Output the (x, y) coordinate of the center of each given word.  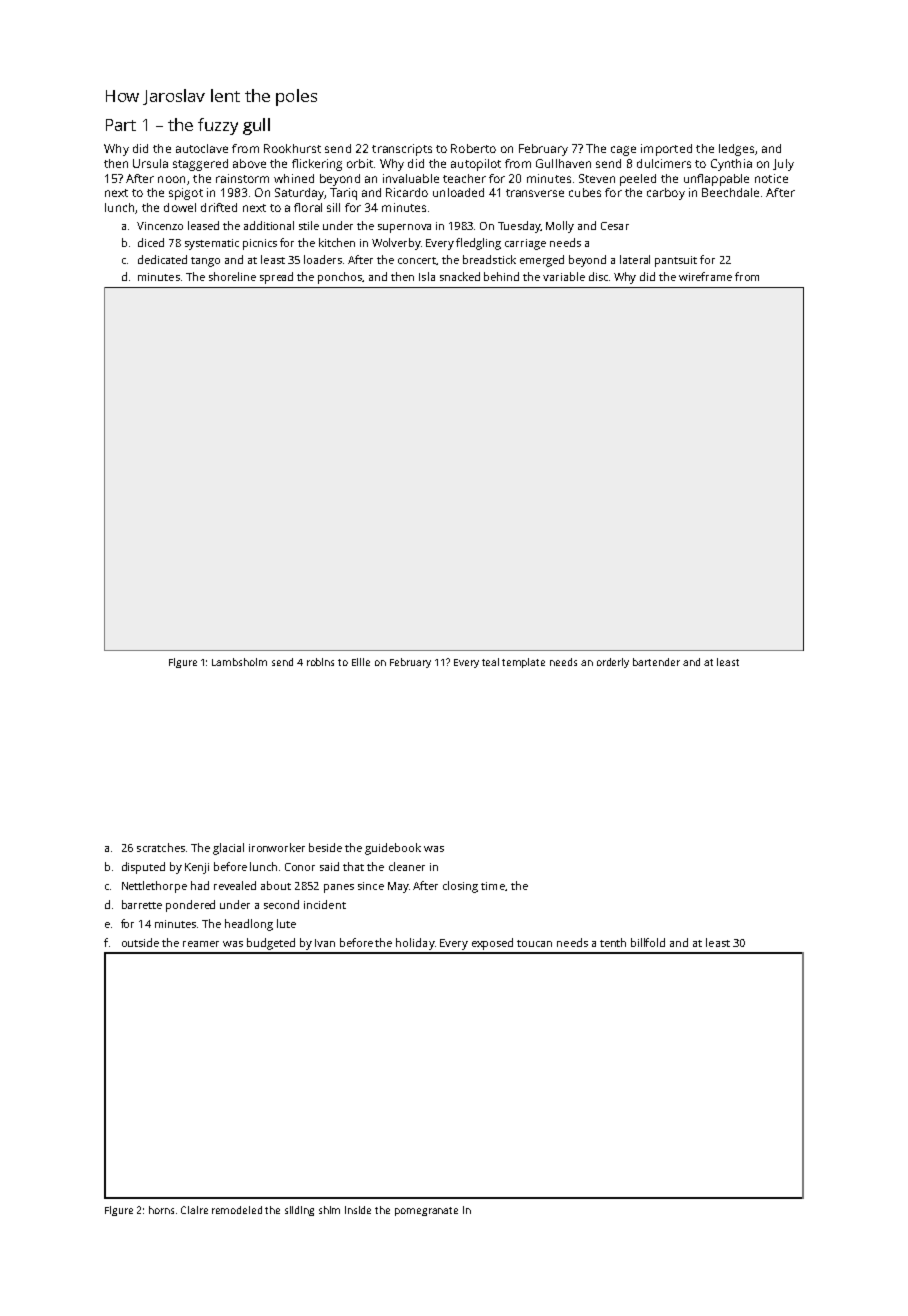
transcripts (402, 150)
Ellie (361, 662)
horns (161, 1210)
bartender (656, 662)
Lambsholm (239, 662)
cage (623, 151)
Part (121, 125)
